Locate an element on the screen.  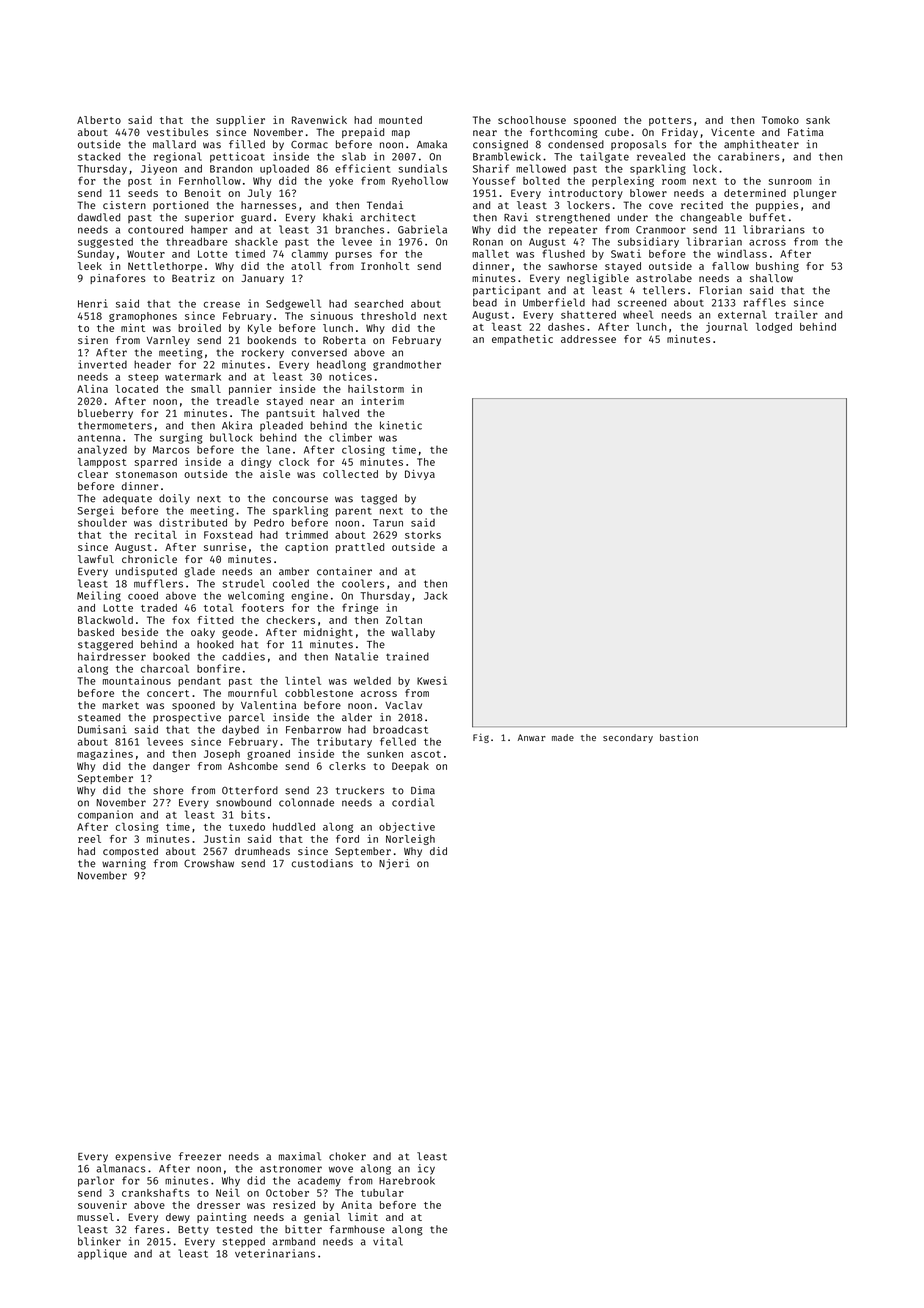
custodians is located at coordinates (322, 863).
